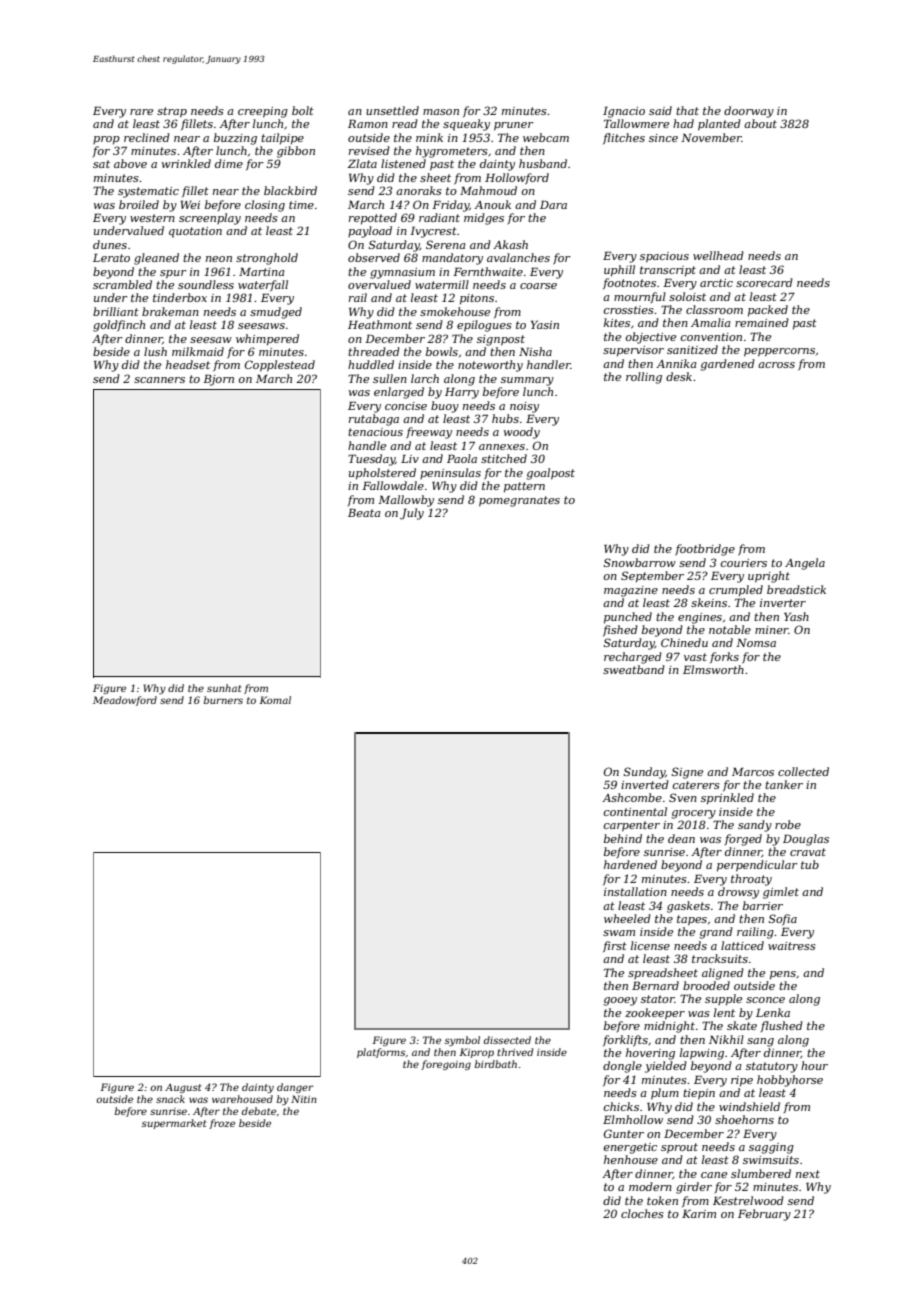 The height and width of the image is (1308, 924). I want to click on hubs, so click(505, 418).
